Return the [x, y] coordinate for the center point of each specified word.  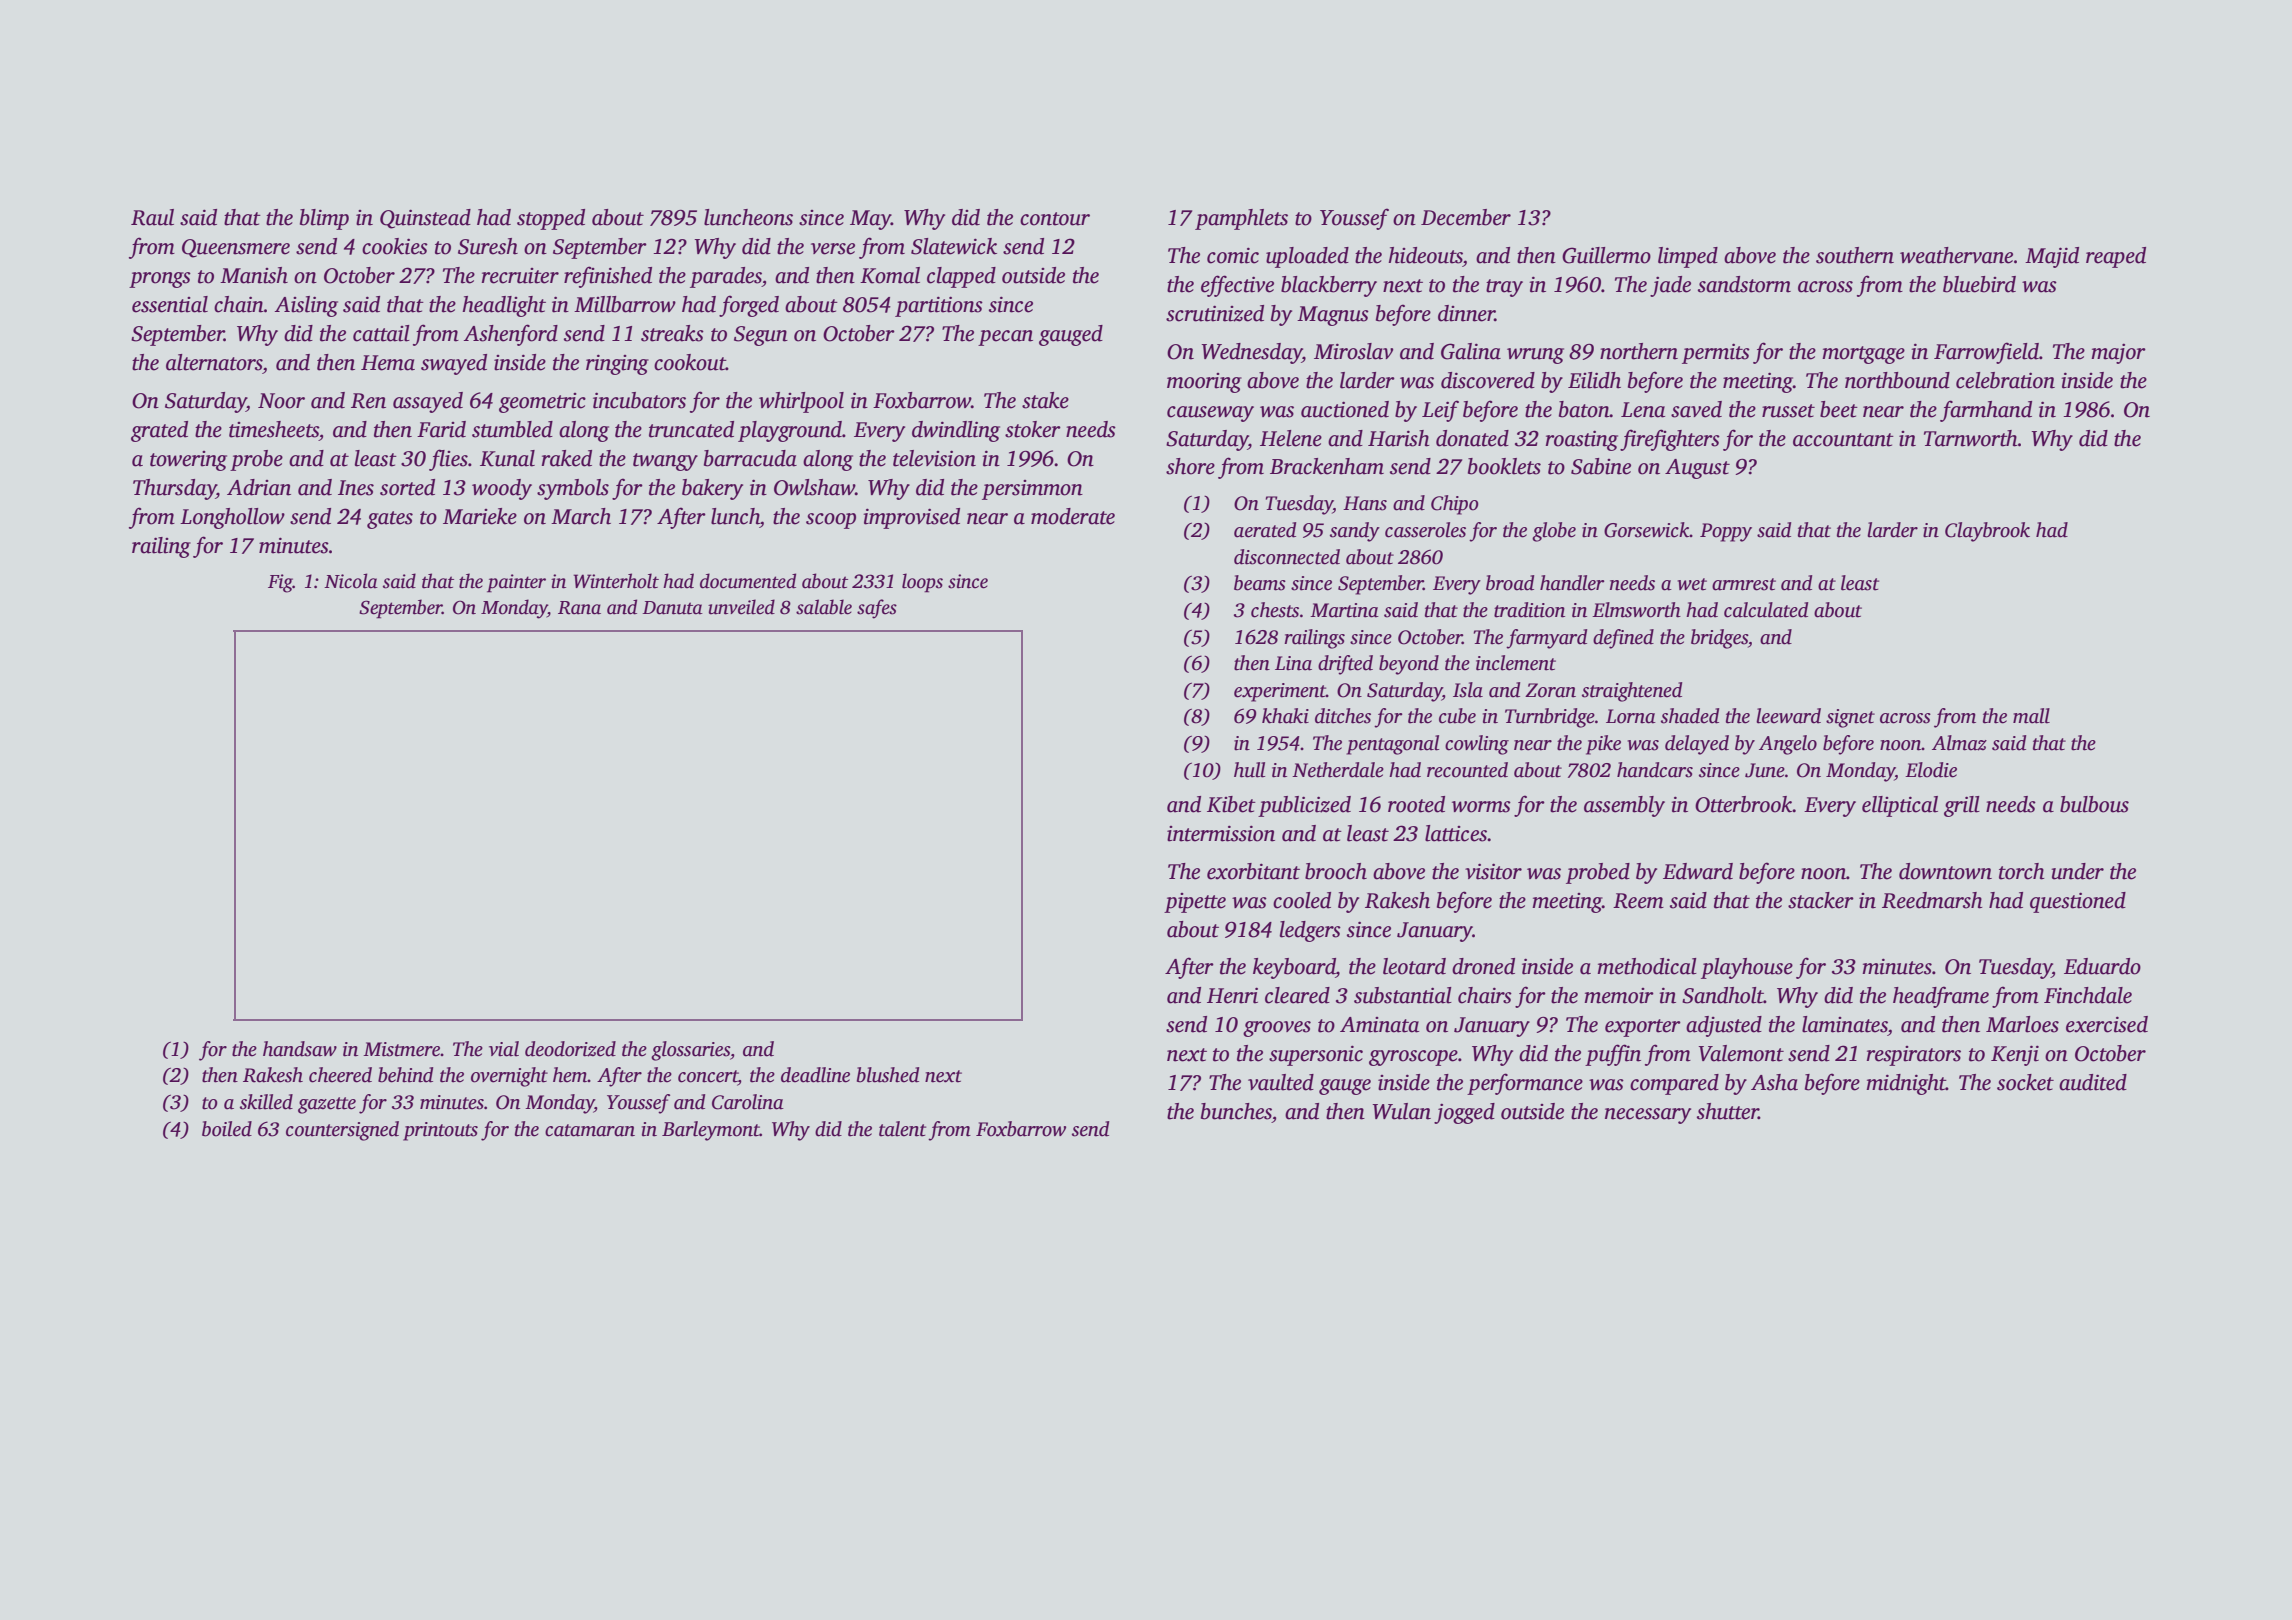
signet [1850, 718]
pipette [1195, 903]
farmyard [1546, 639]
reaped [2116, 257]
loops [922, 583]
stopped [551, 219]
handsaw [300, 1049]
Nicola [351, 581]
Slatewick [954, 246]
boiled [227, 1129]
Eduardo [2102, 966]
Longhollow [232, 518]
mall [2031, 716]
